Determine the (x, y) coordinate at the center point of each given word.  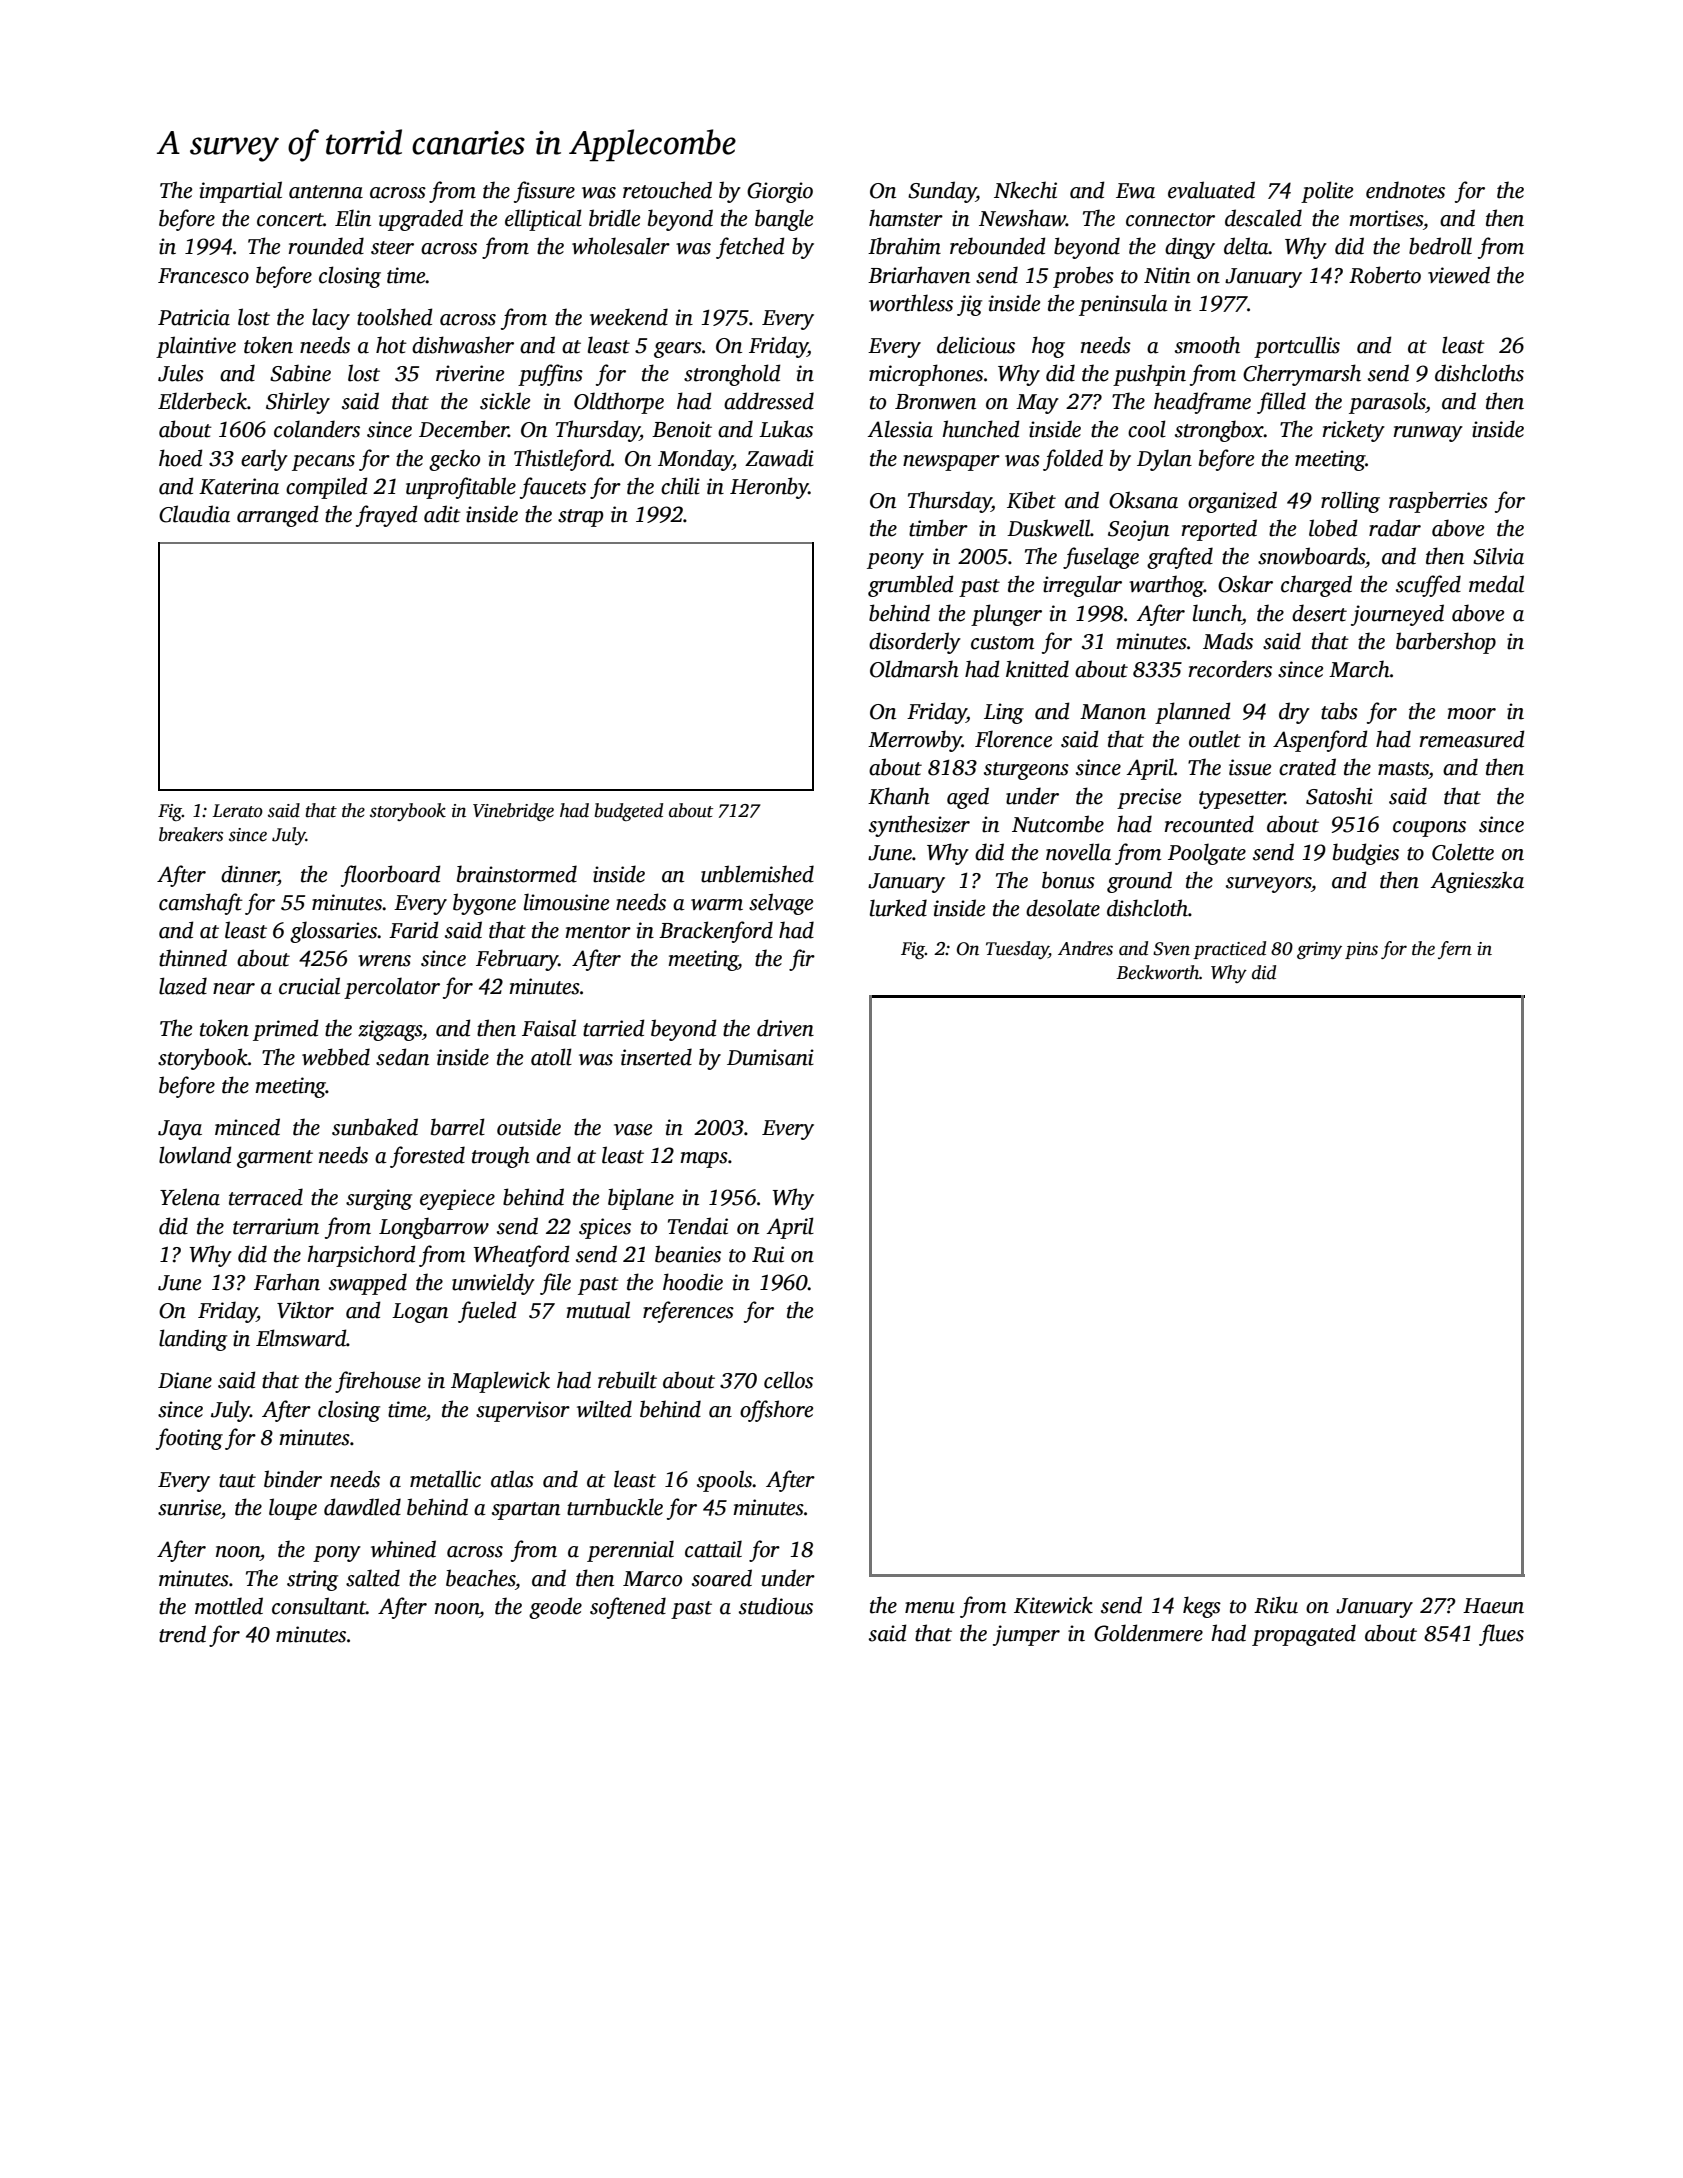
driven (785, 1028)
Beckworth (1157, 972)
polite (1327, 192)
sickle (505, 401)
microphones (926, 375)
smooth (1207, 345)
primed (286, 1030)
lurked (898, 908)
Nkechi (1025, 190)
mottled (229, 1606)
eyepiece (457, 1199)
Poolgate (1207, 854)
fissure (544, 192)
